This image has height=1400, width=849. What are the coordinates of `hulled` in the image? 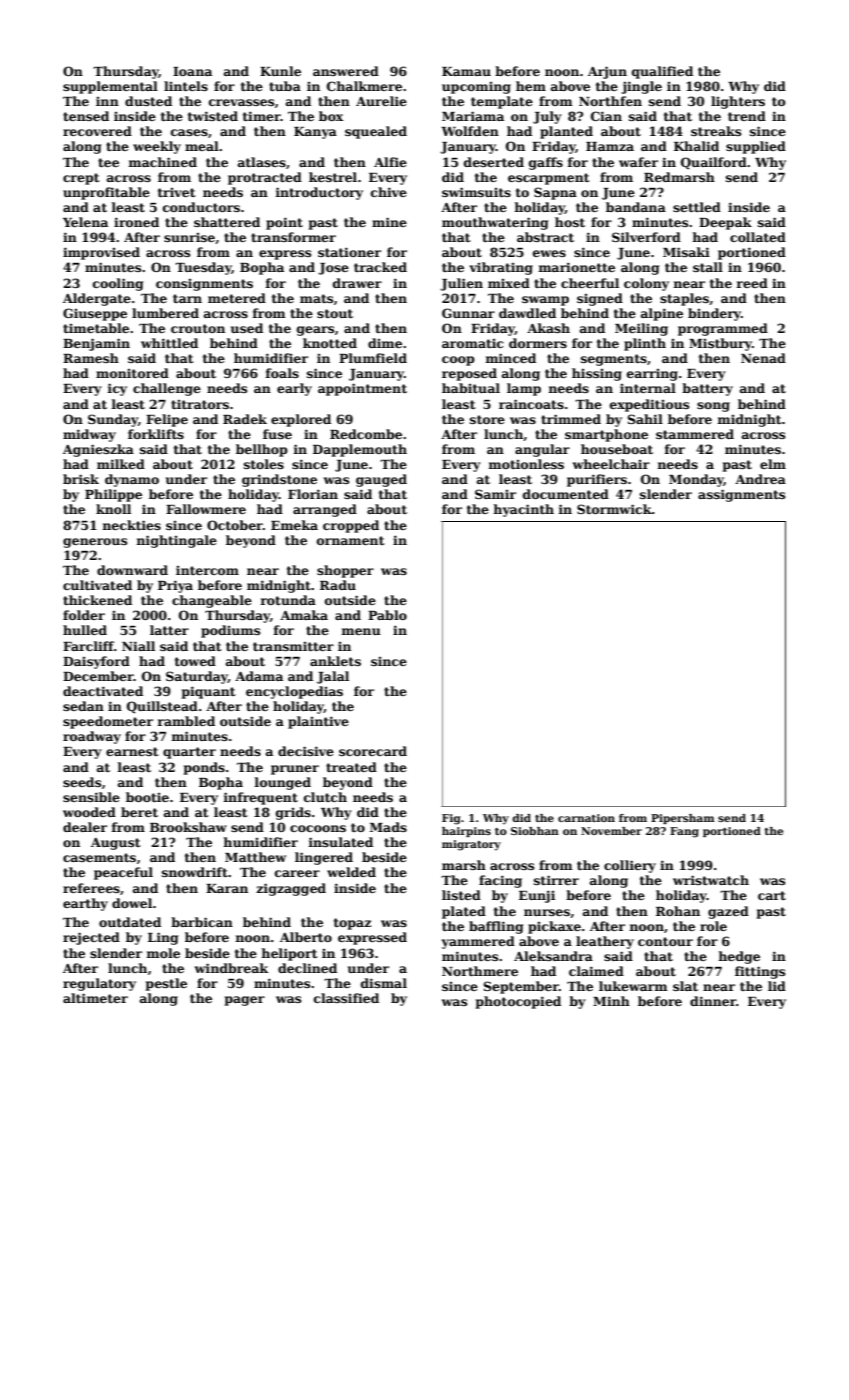 It's located at (85, 630).
